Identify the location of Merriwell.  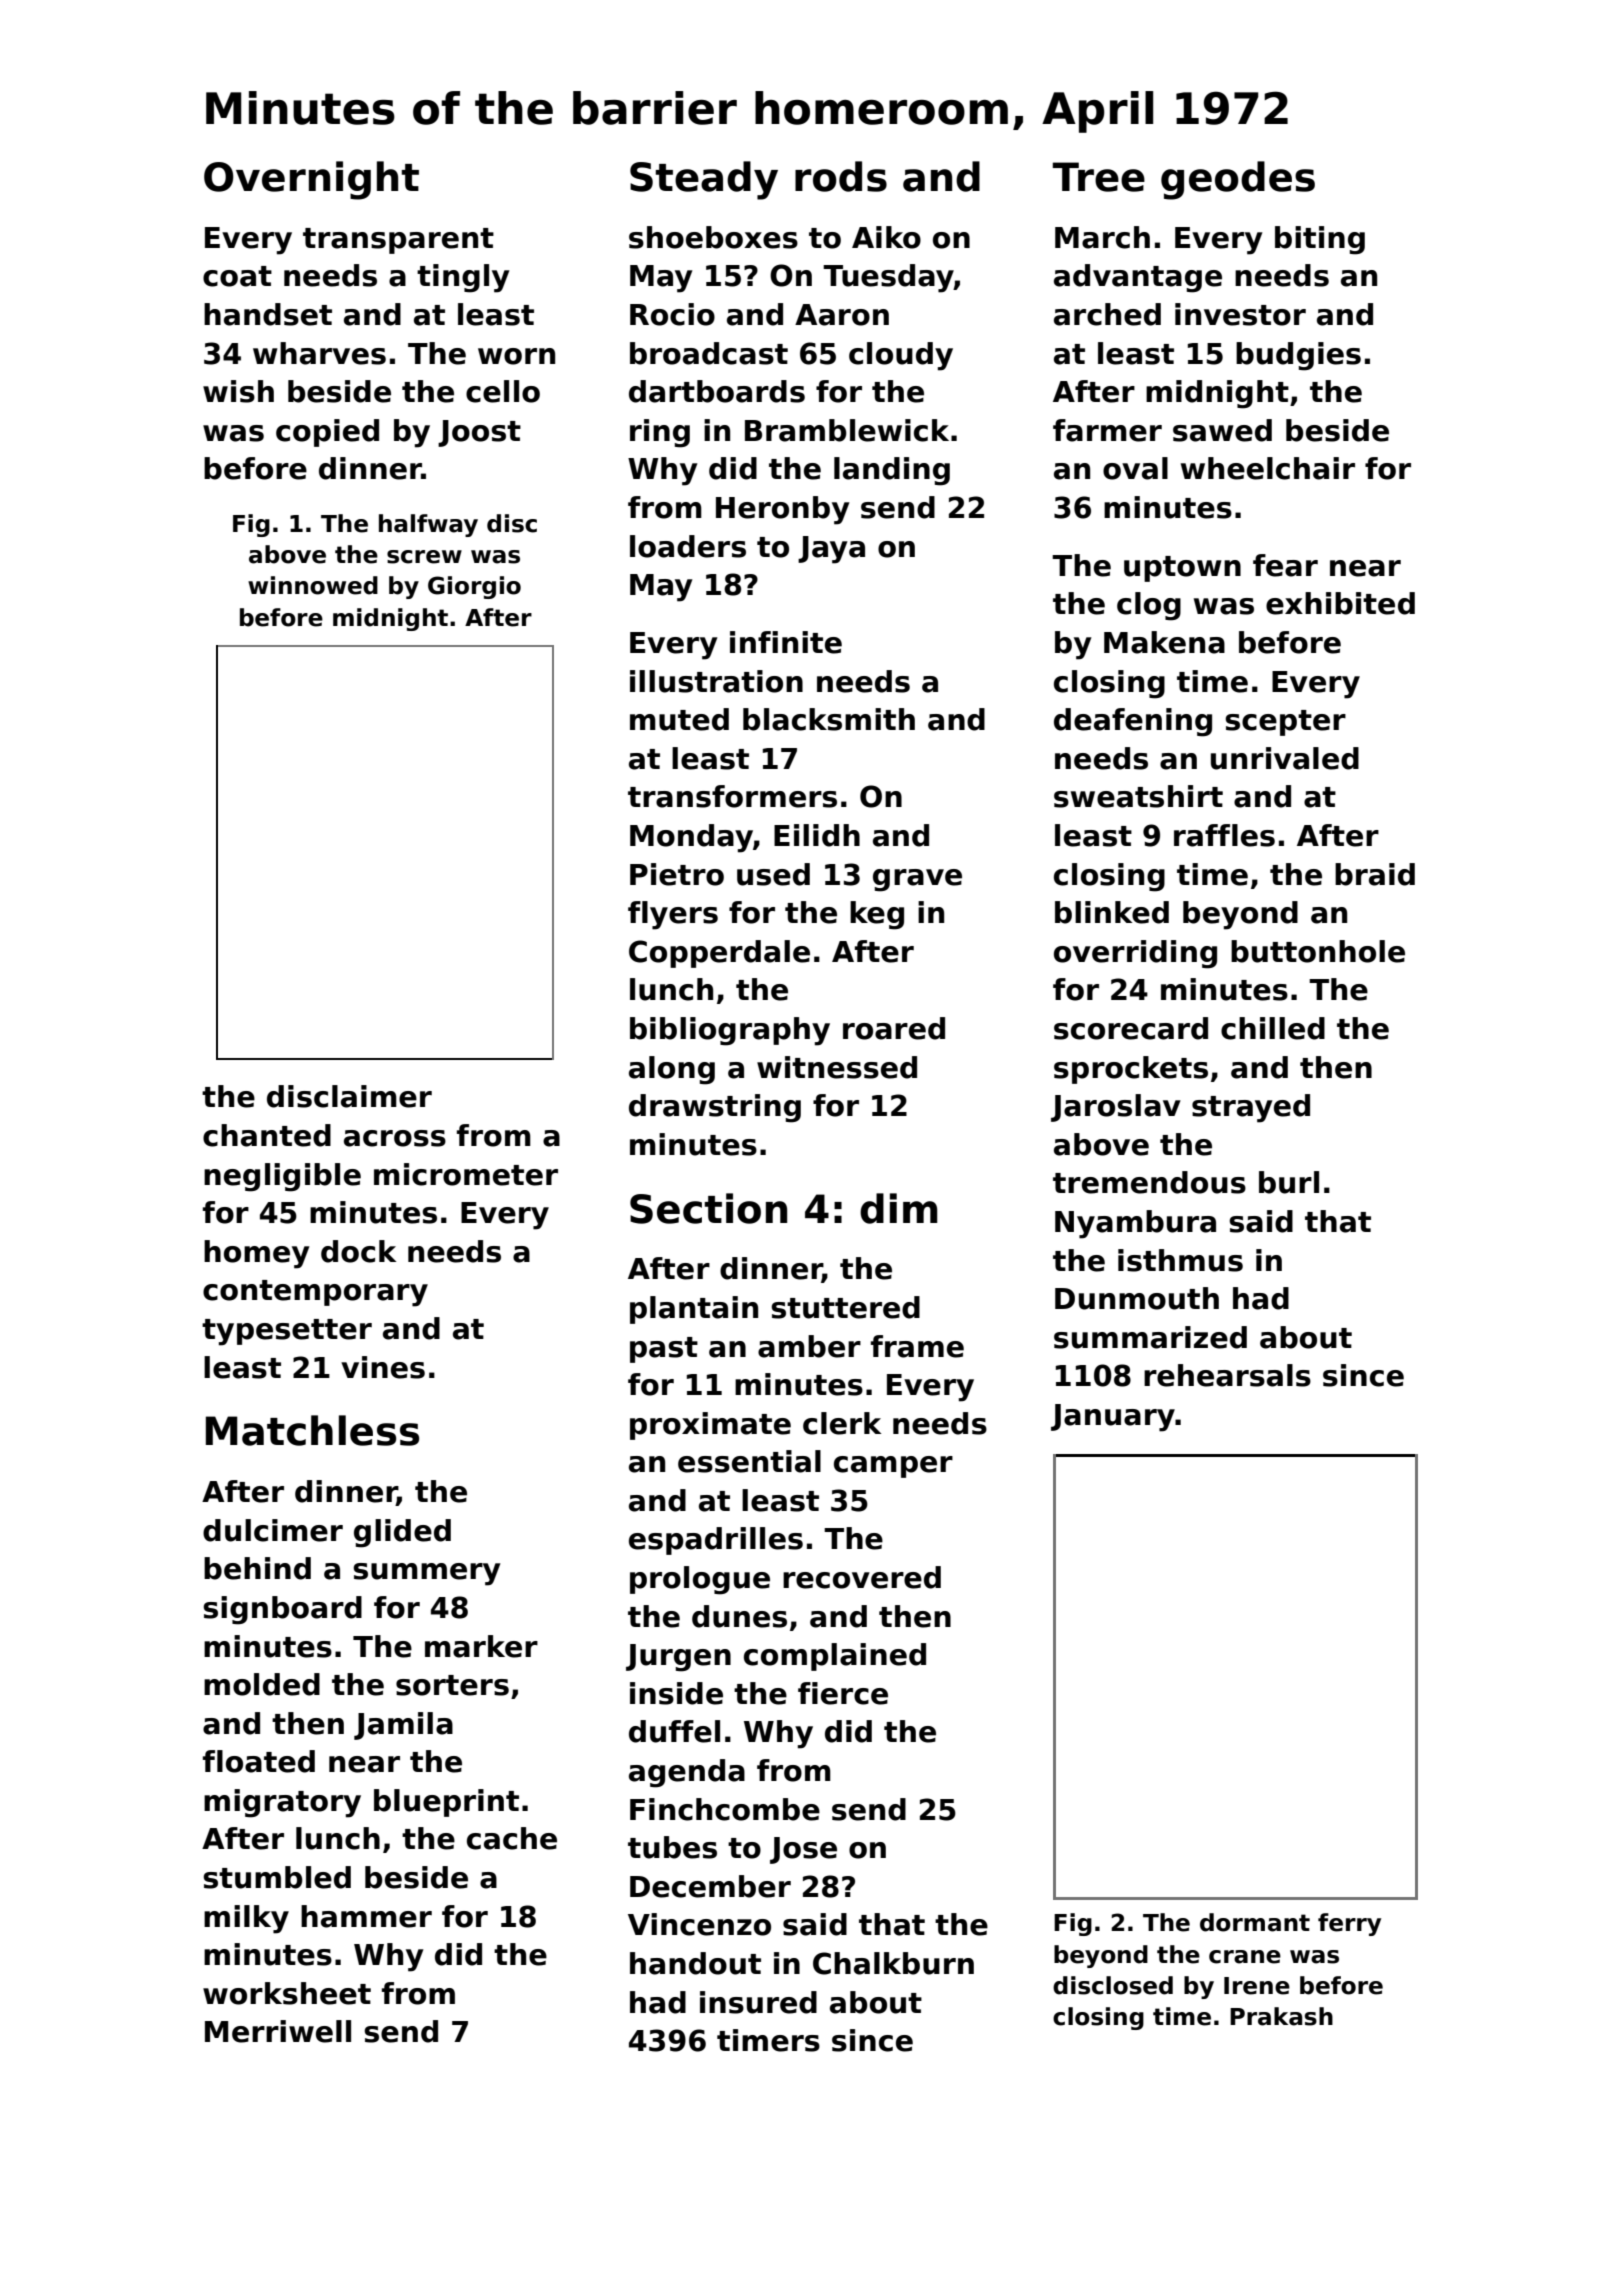
(278, 2031).
